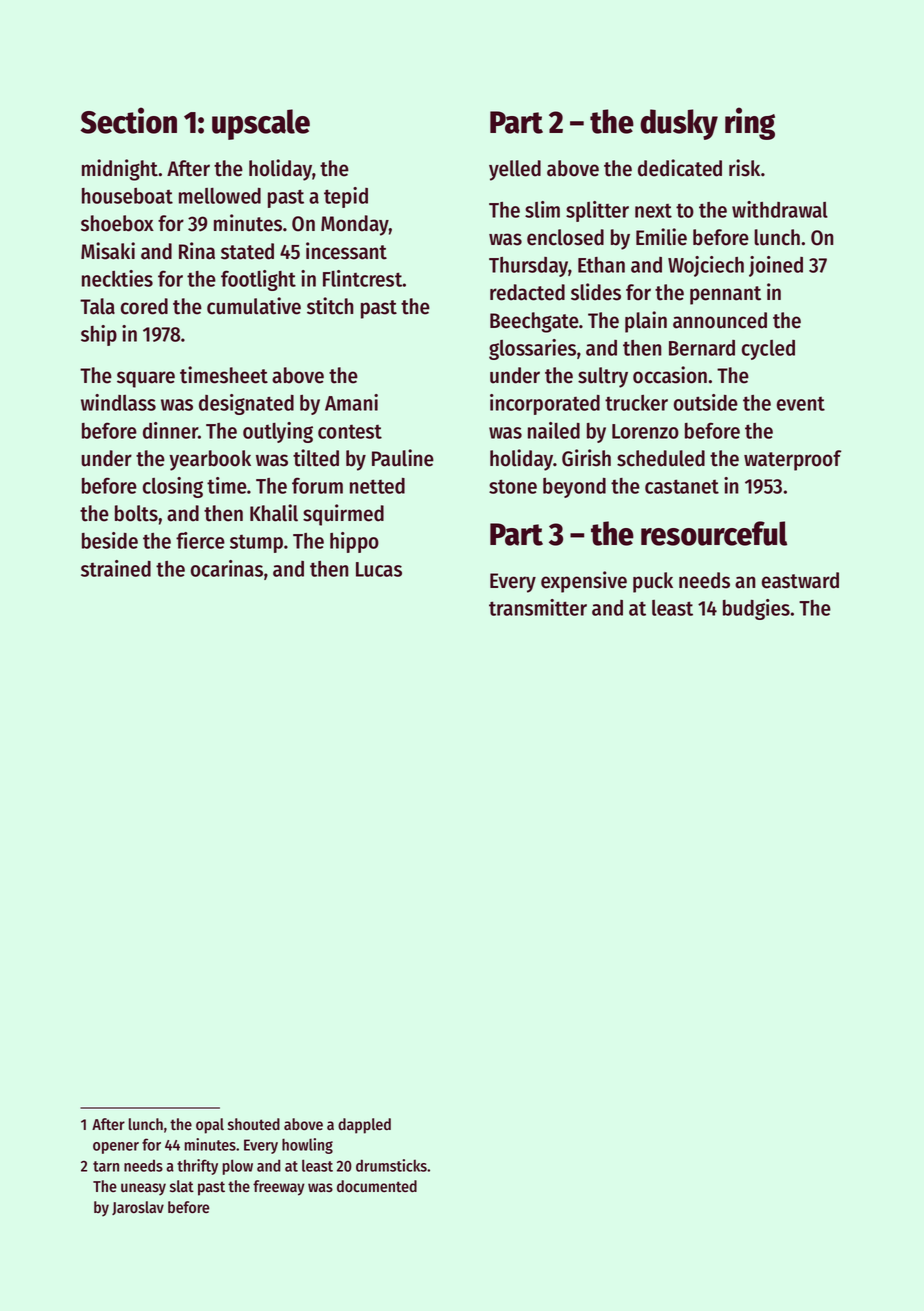 Image resolution: width=924 pixels, height=1311 pixels. What do you see at coordinates (316, 458) in the screenshot?
I see `tilted` at bounding box center [316, 458].
